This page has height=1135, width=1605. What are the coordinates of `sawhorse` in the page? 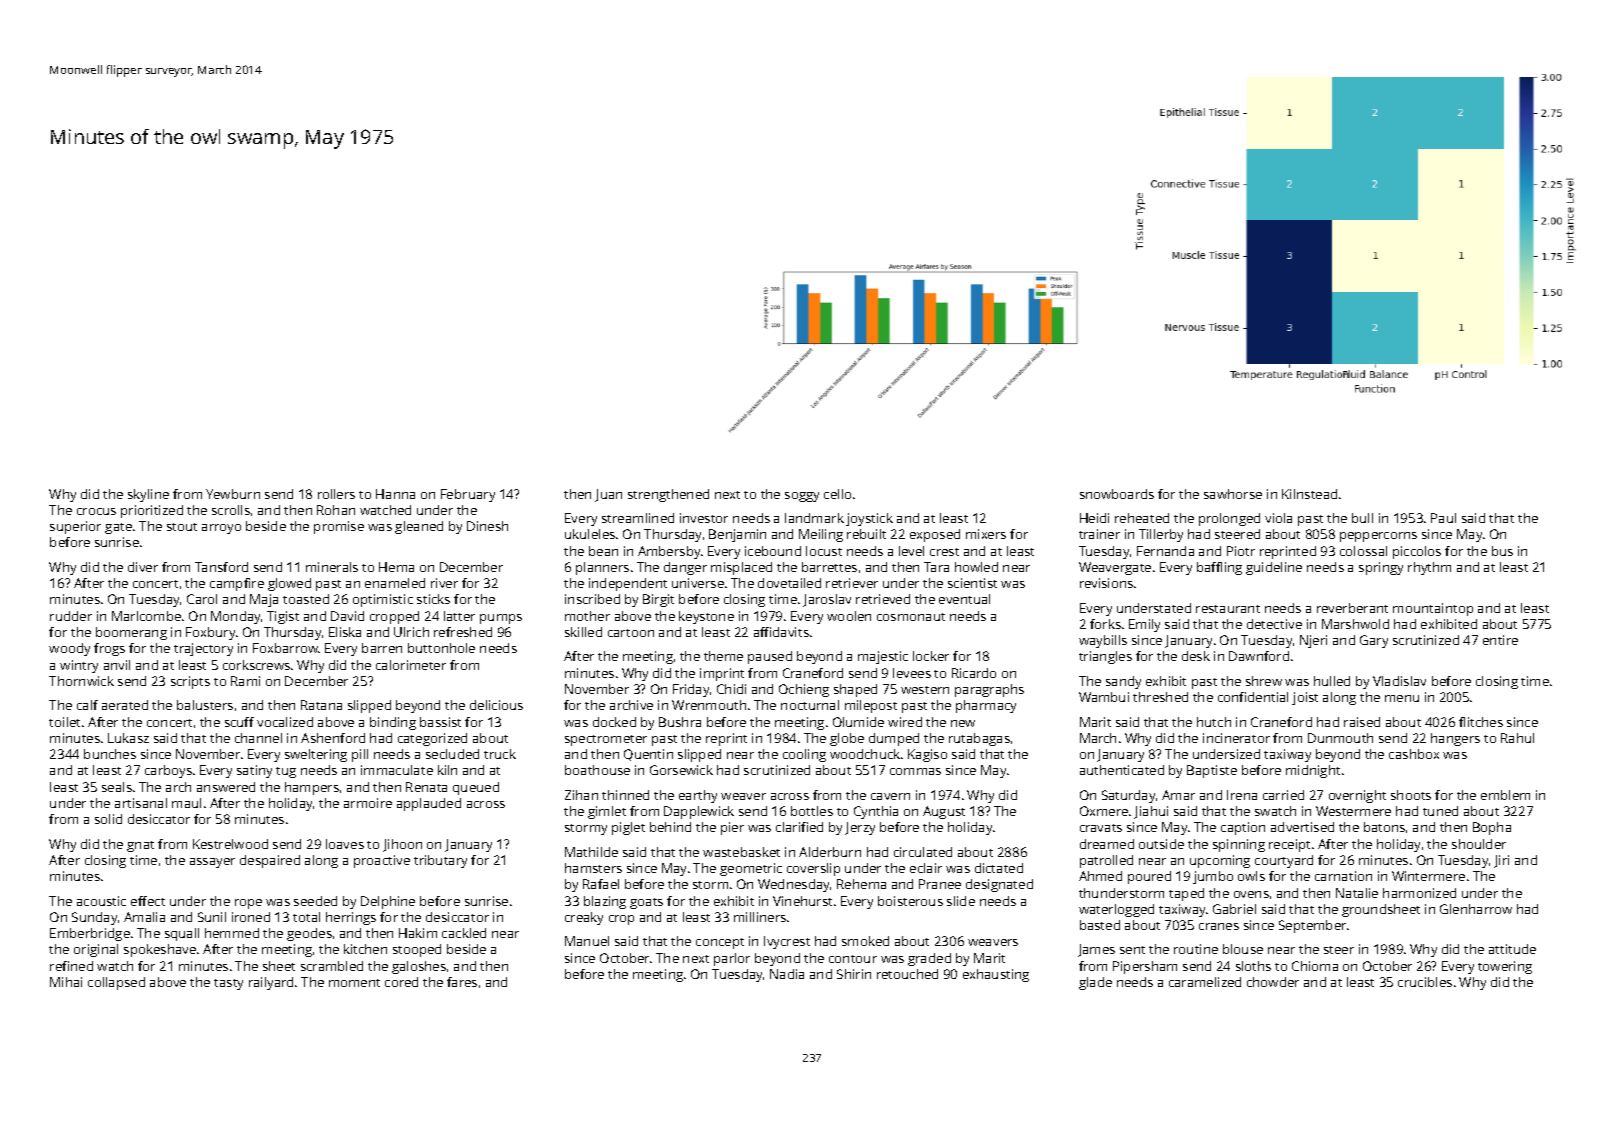 It's located at (1233, 494).
